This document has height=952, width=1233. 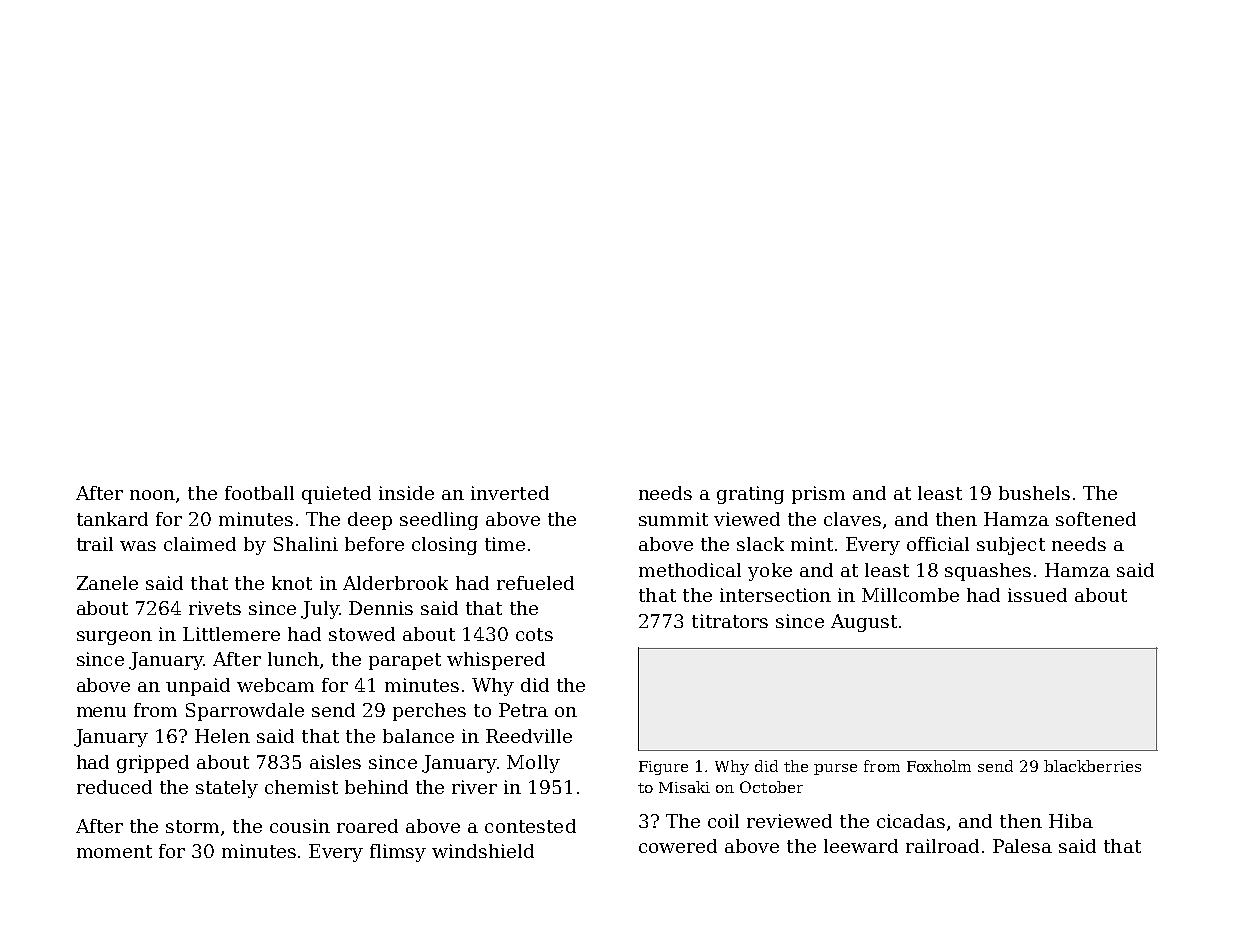 I want to click on bushels, so click(x=1034, y=493).
